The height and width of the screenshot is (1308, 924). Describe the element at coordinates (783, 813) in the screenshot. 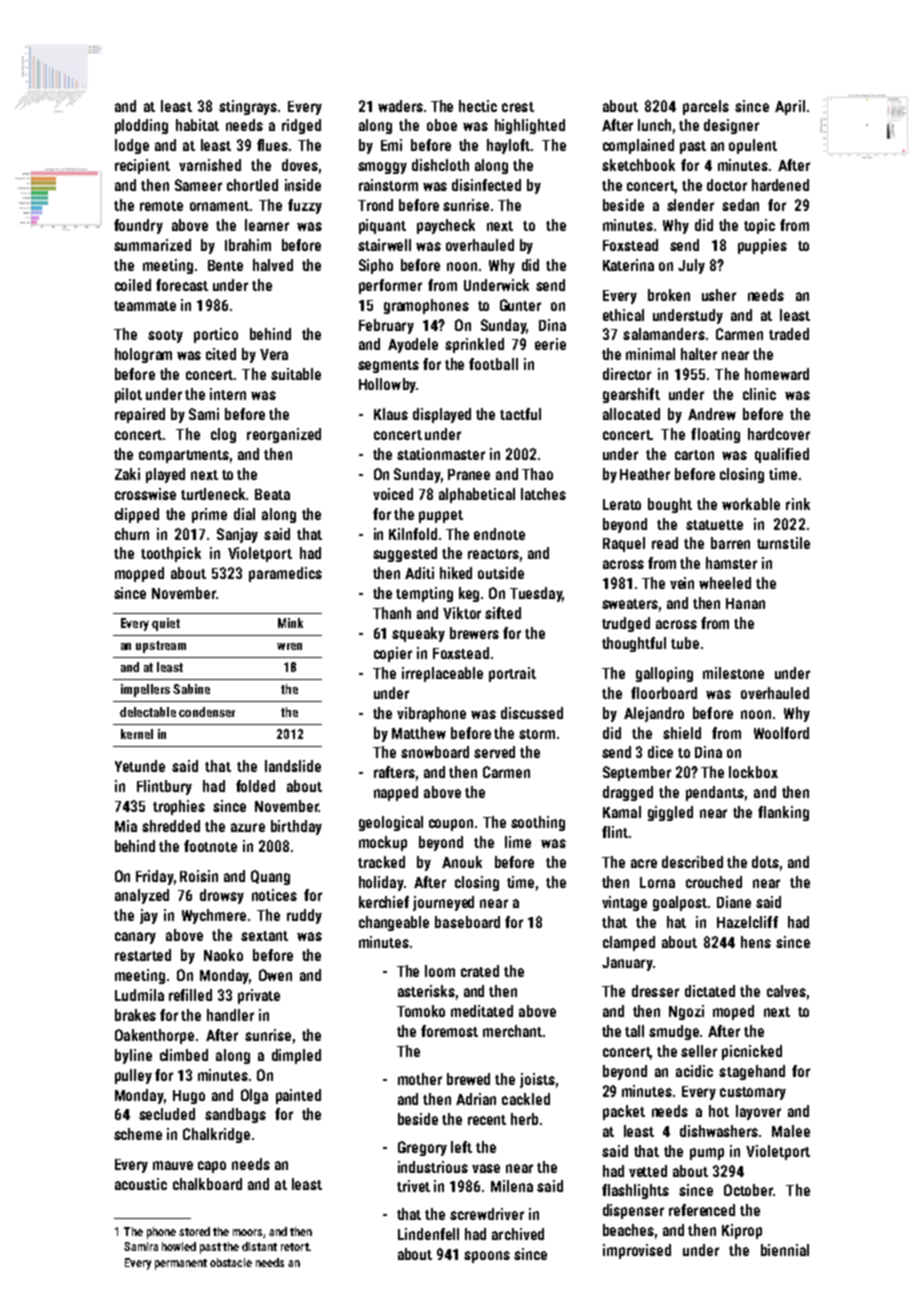

I see `flanking` at that location.
